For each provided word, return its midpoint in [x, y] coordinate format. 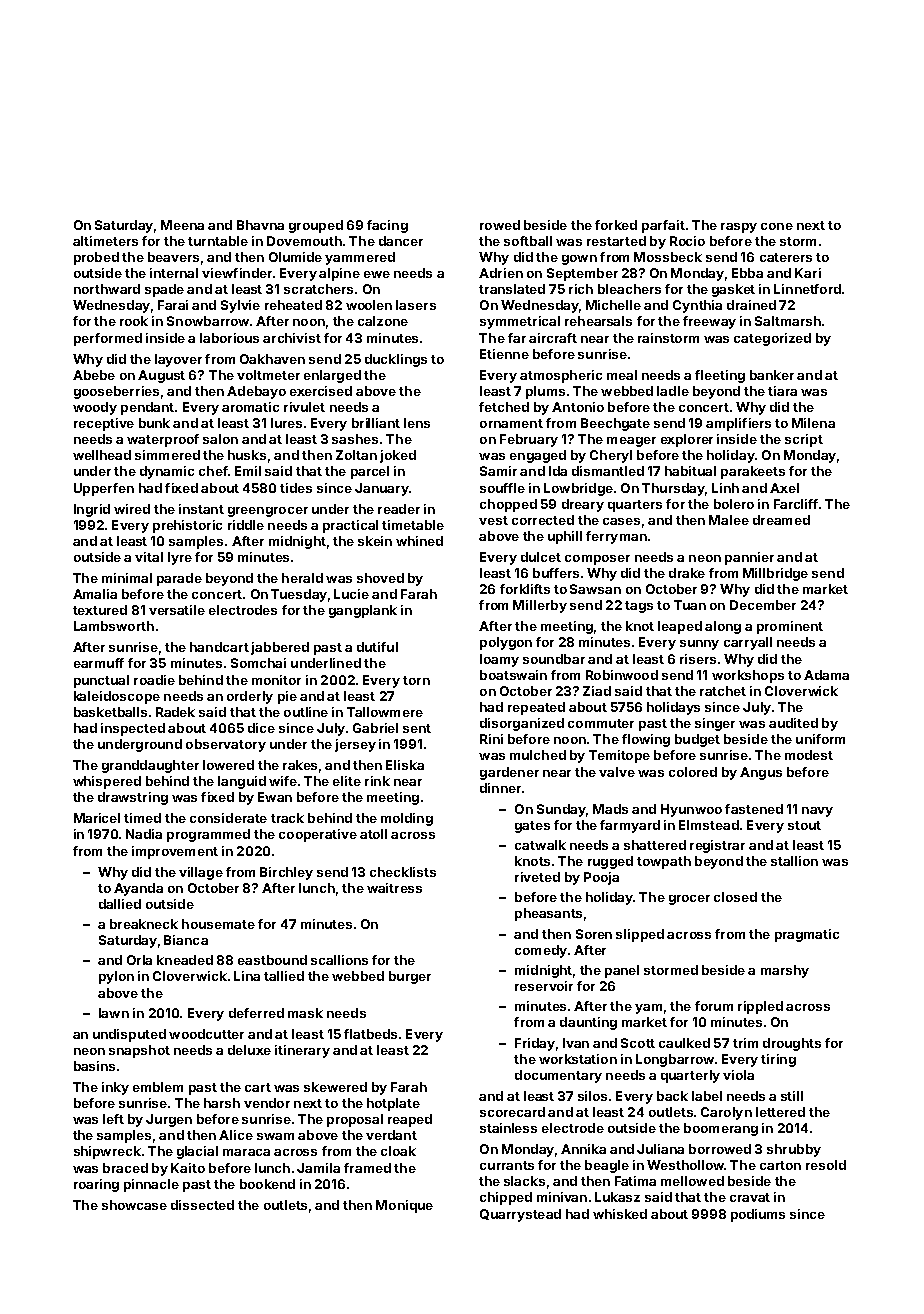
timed [142, 818]
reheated [293, 305]
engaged [538, 456]
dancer [401, 241]
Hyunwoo [691, 810]
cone [777, 226]
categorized [772, 339]
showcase [134, 1205]
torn [416, 680]
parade [179, 579]
